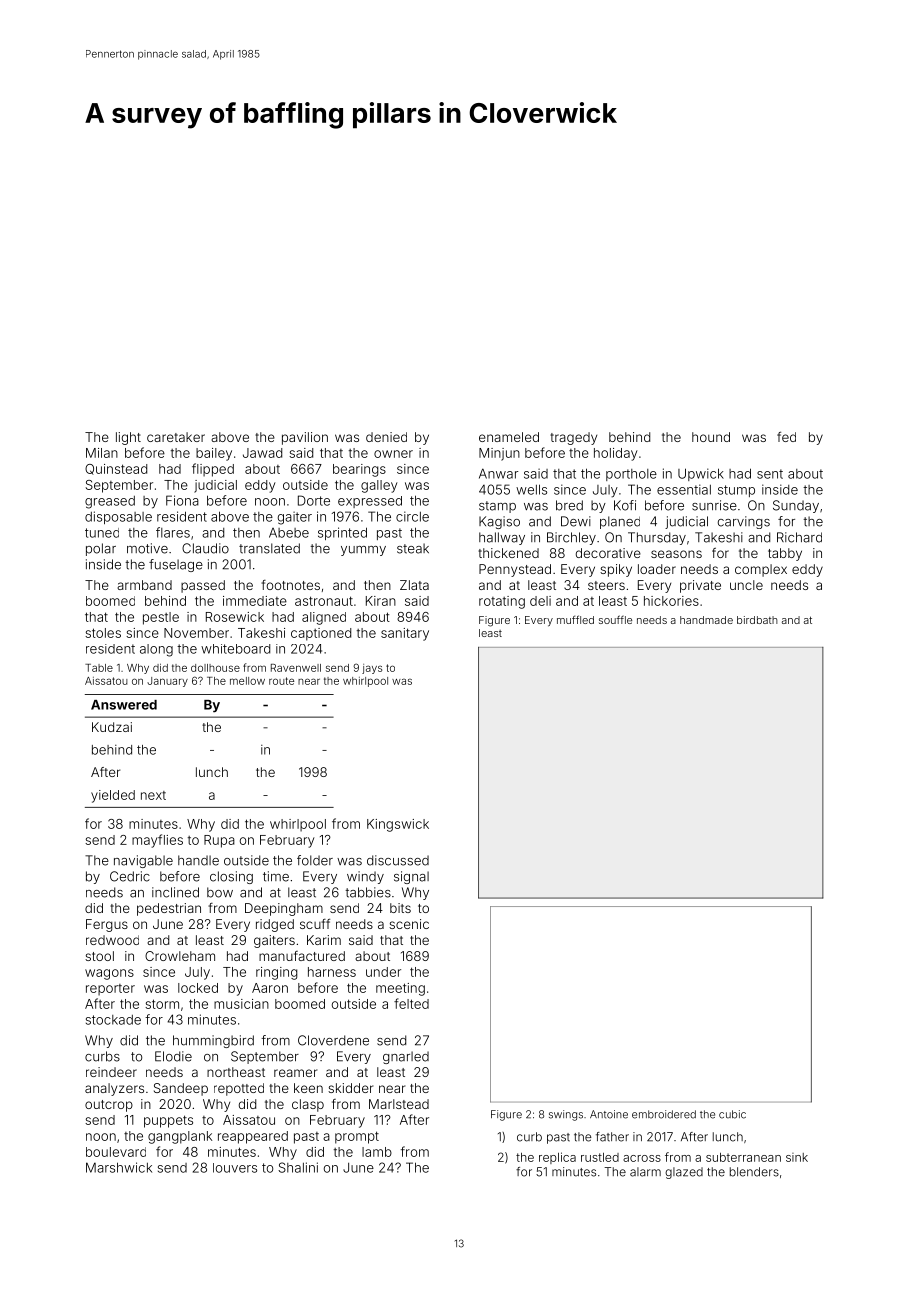  What do you see at coordinates (333, 1040) in the image?
I see `Cloverdene` at bounding box center [333, 1040].
